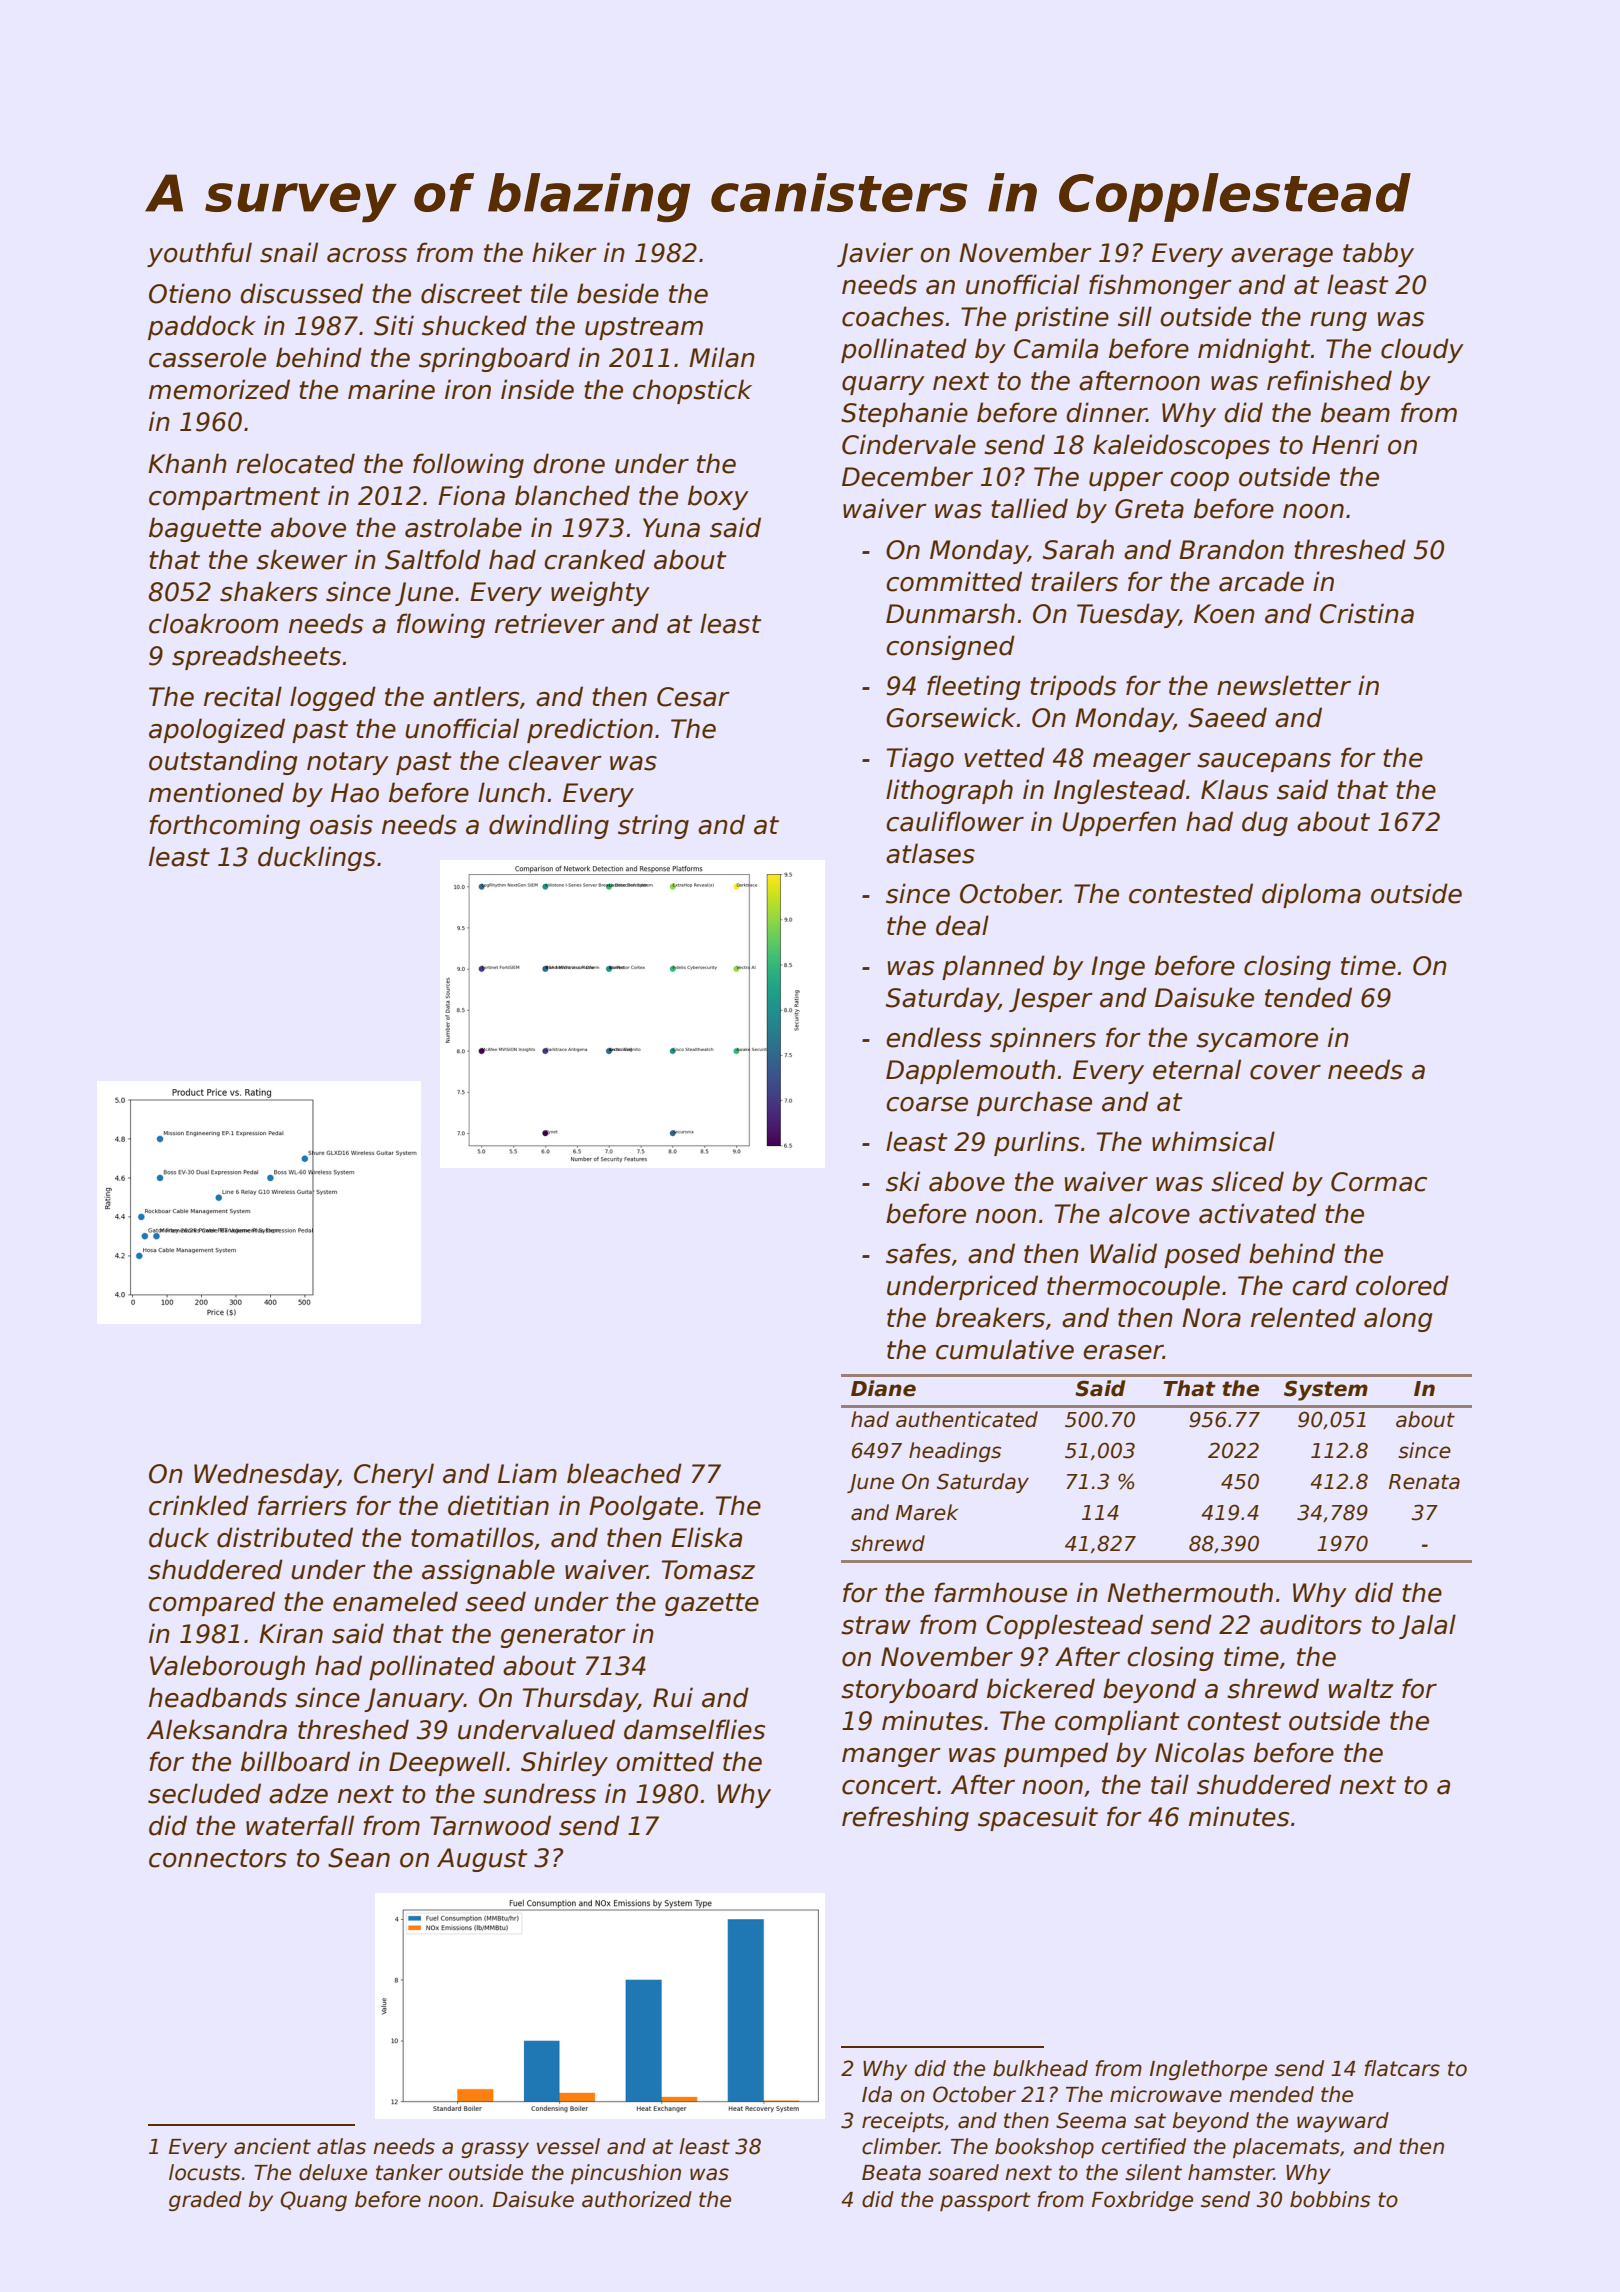  What do you see at coordinates (1367, 613) in the screenshot?
I see `Cristina` at bounding box center [1367, 613].
